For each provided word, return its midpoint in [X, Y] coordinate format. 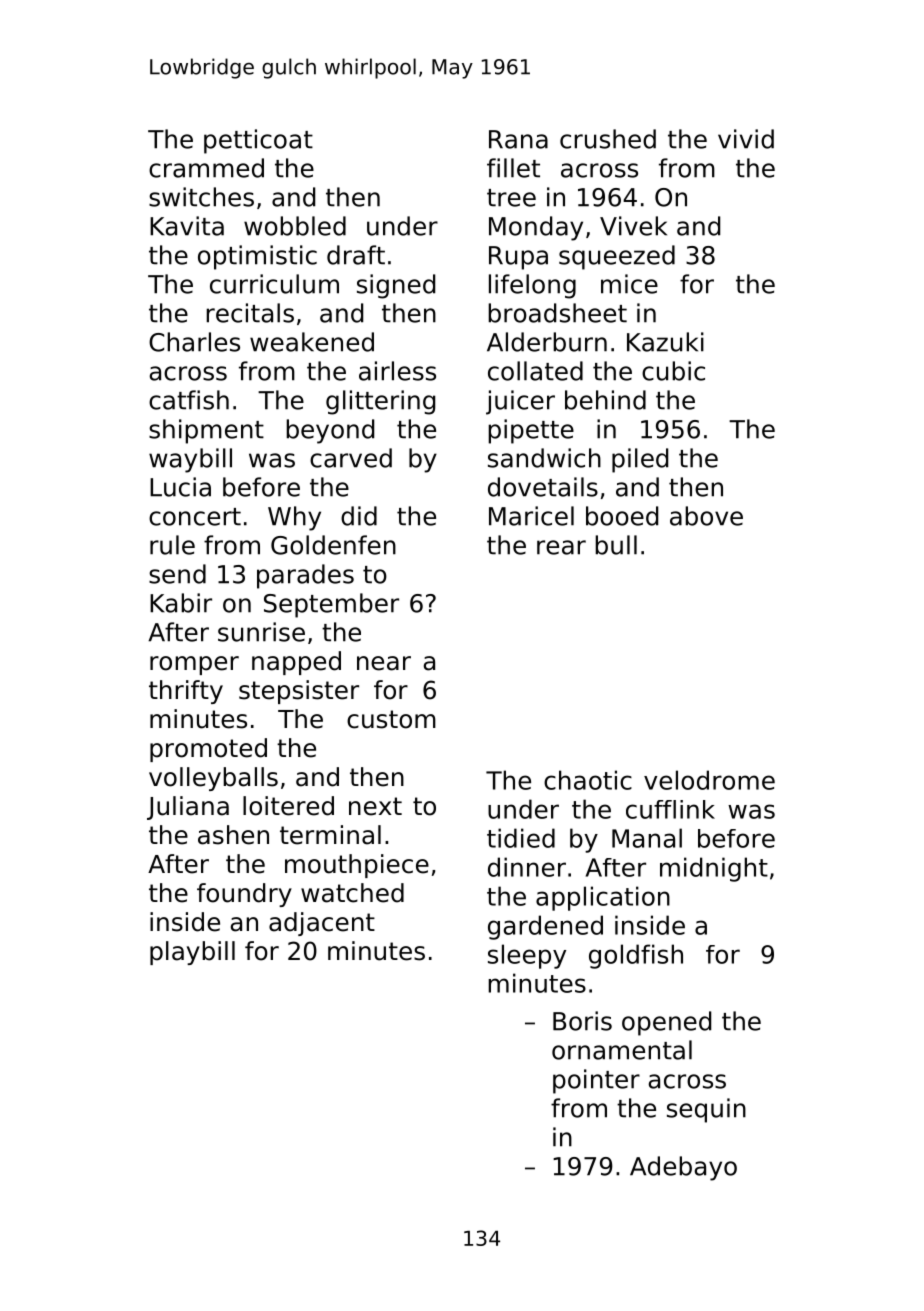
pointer [596, 1081]
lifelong [532, 286]
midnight [714, 869]
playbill [192, 953]
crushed [608, 139]
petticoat [258, 141]
